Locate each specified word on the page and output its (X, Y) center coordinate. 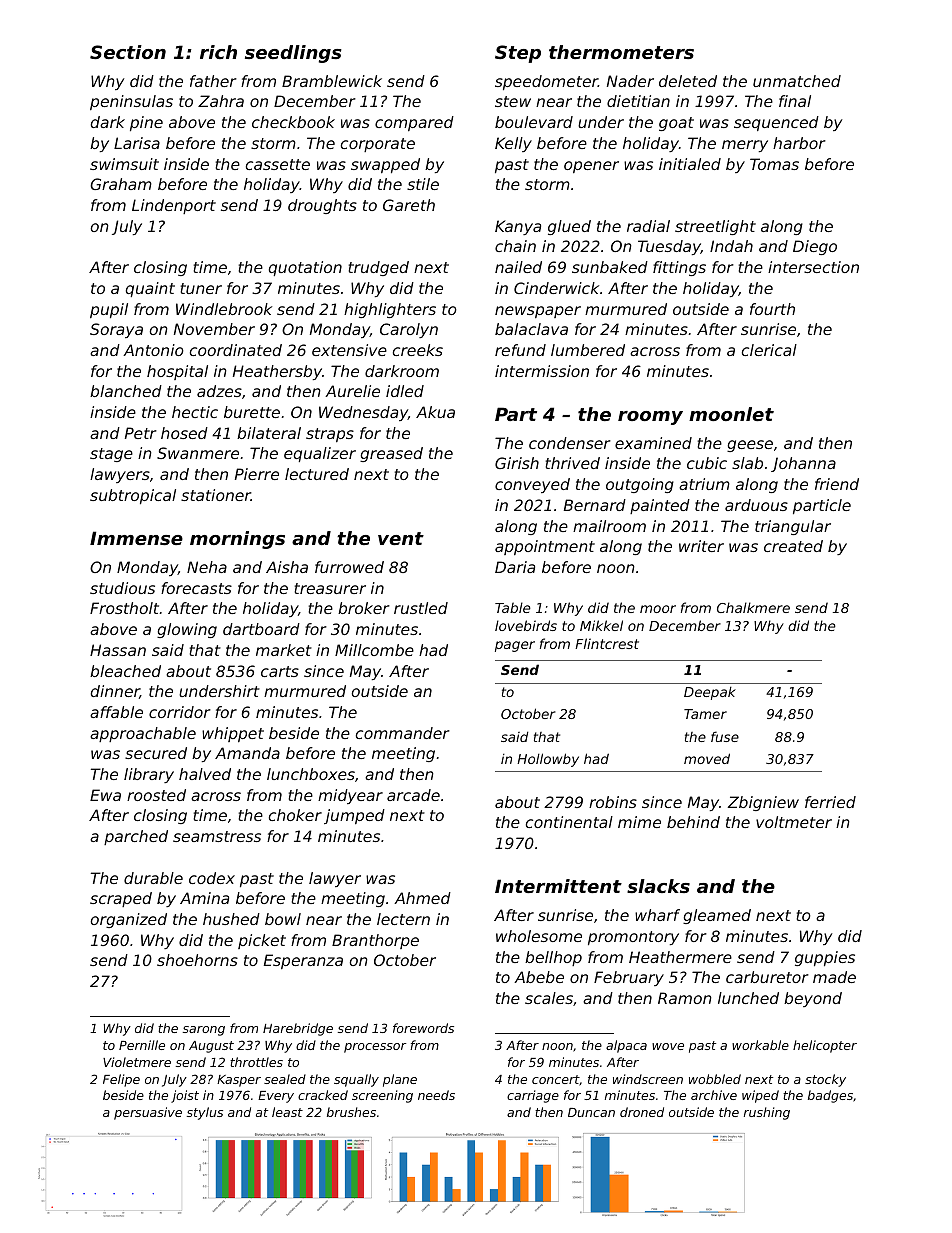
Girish (517, 463)
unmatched (797, 81)
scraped (121, 899)
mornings (237, 540)
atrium (704, 484)
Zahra (221, 101)
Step (518, 54)
